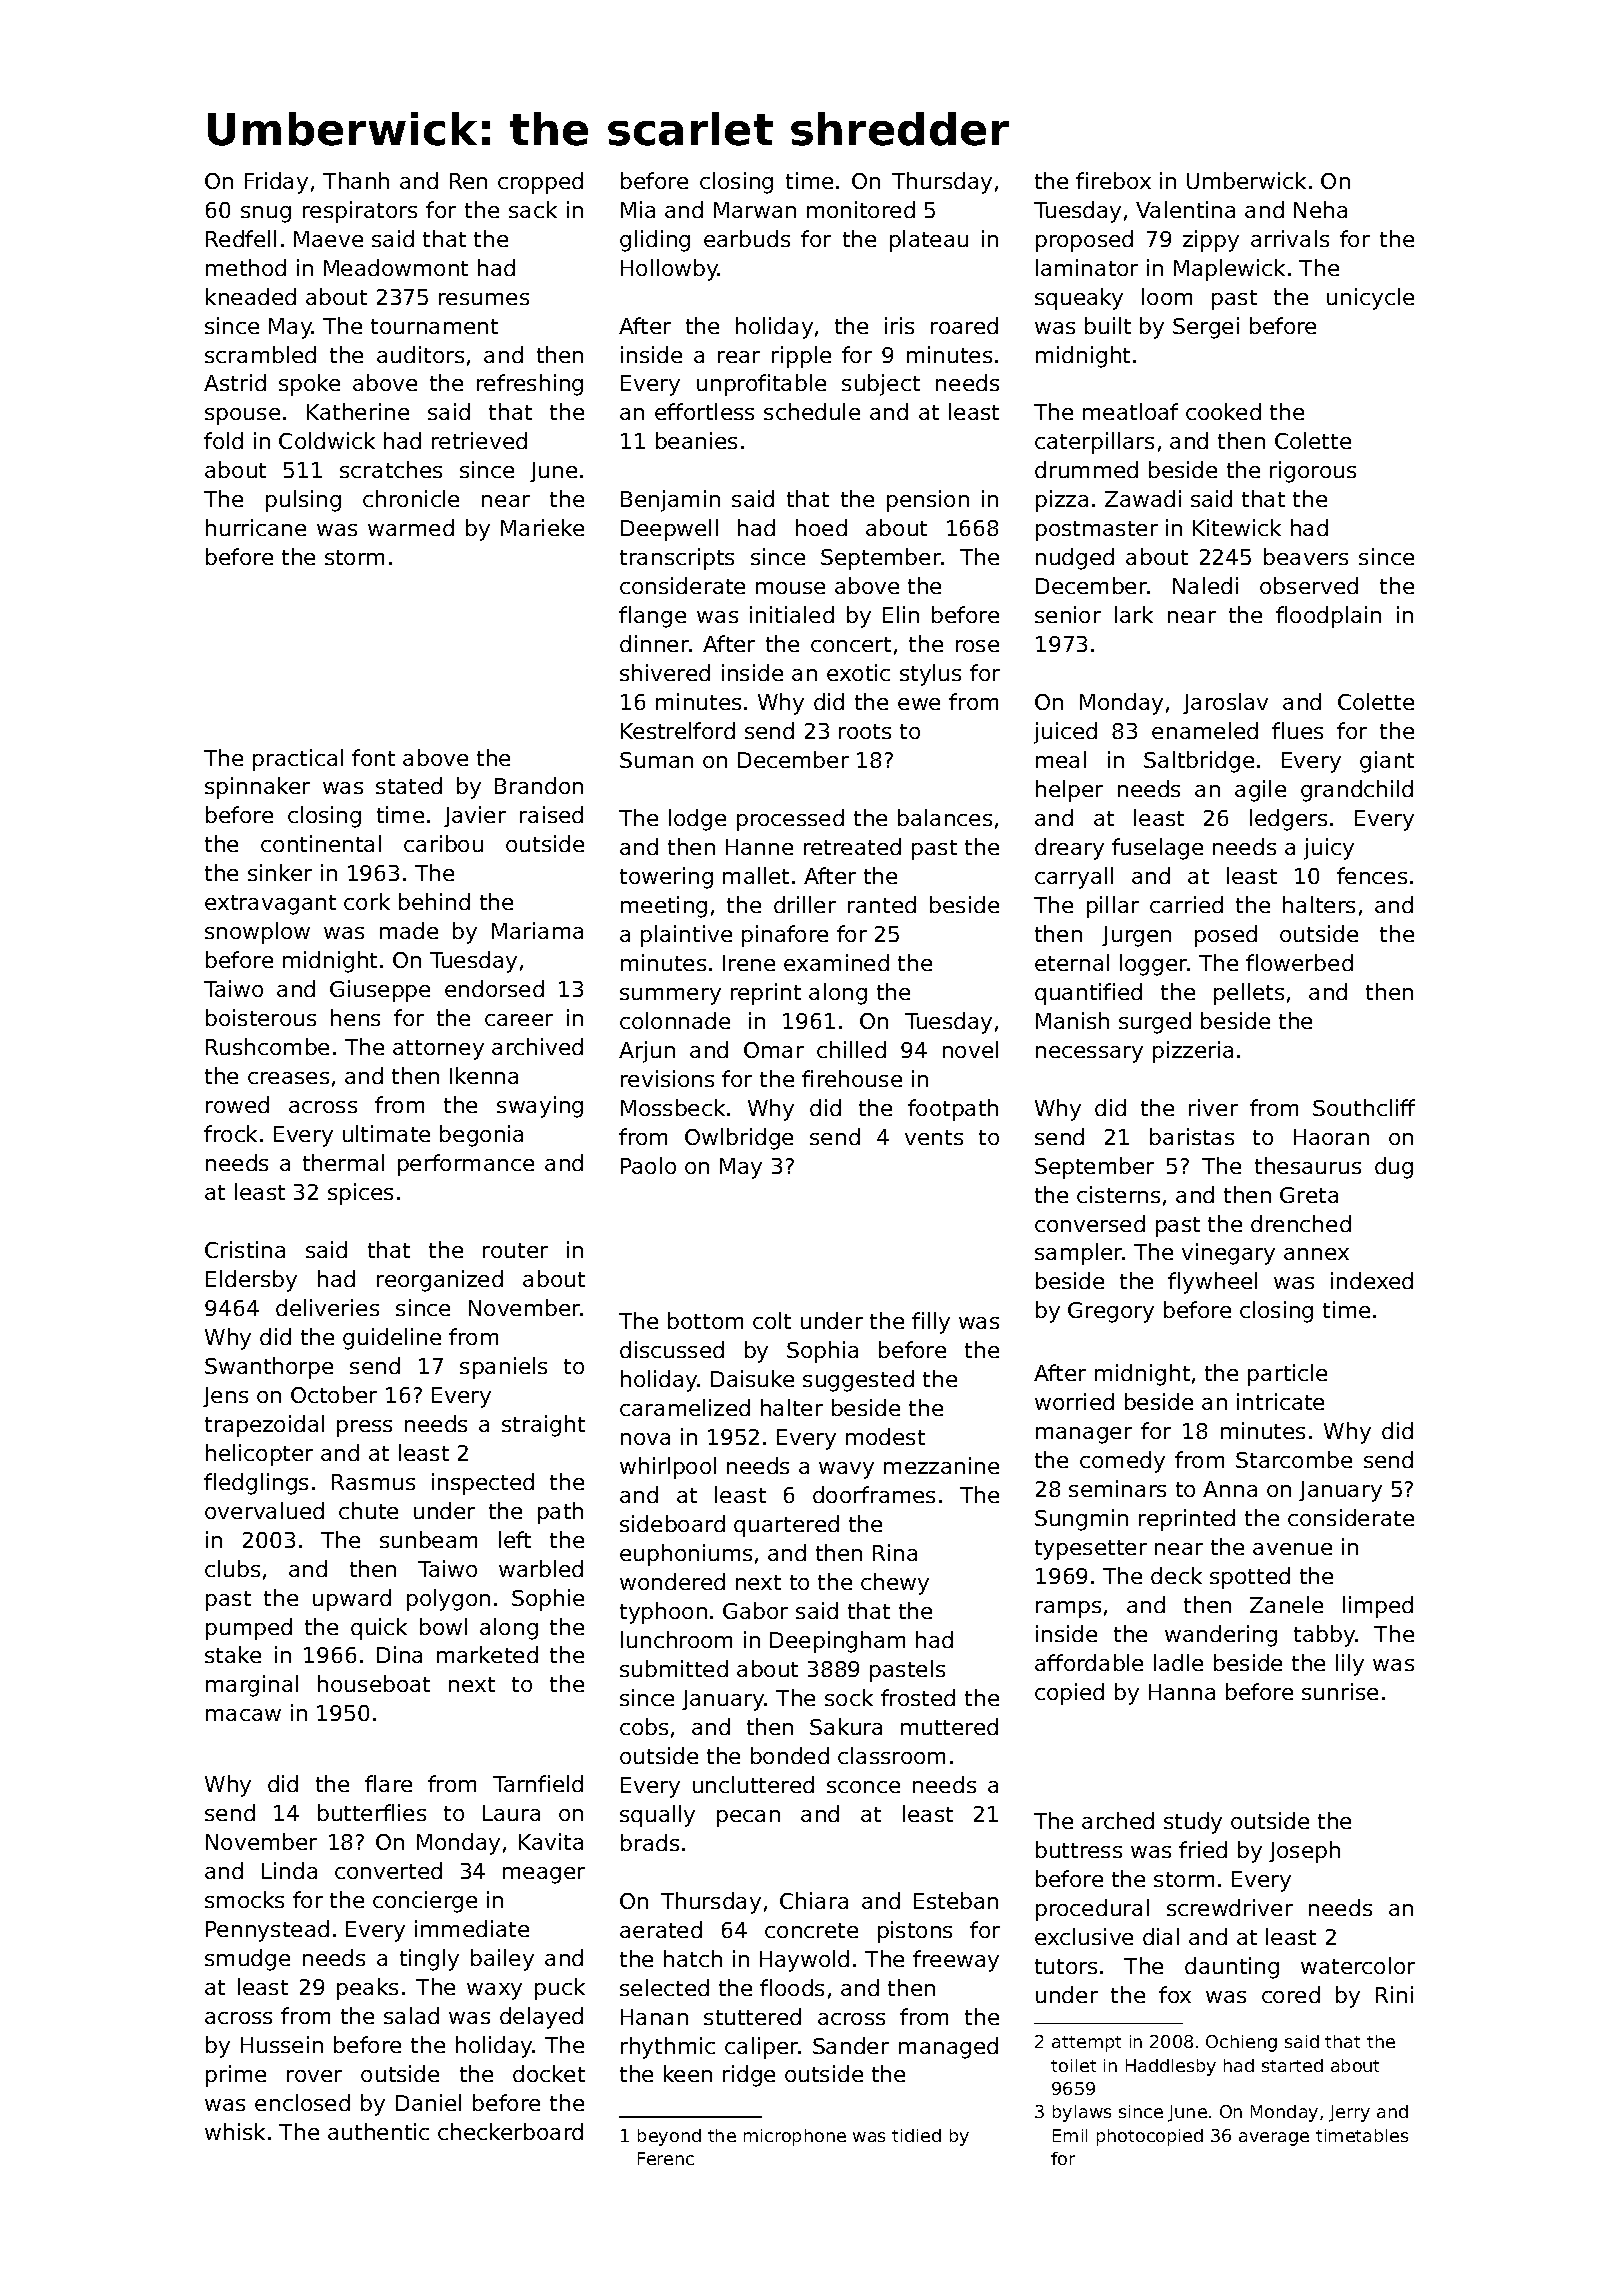 The image size is (1620, 2292). Describe the element at coordinates (1069, 791) in the image. I see `helper` at that location.
